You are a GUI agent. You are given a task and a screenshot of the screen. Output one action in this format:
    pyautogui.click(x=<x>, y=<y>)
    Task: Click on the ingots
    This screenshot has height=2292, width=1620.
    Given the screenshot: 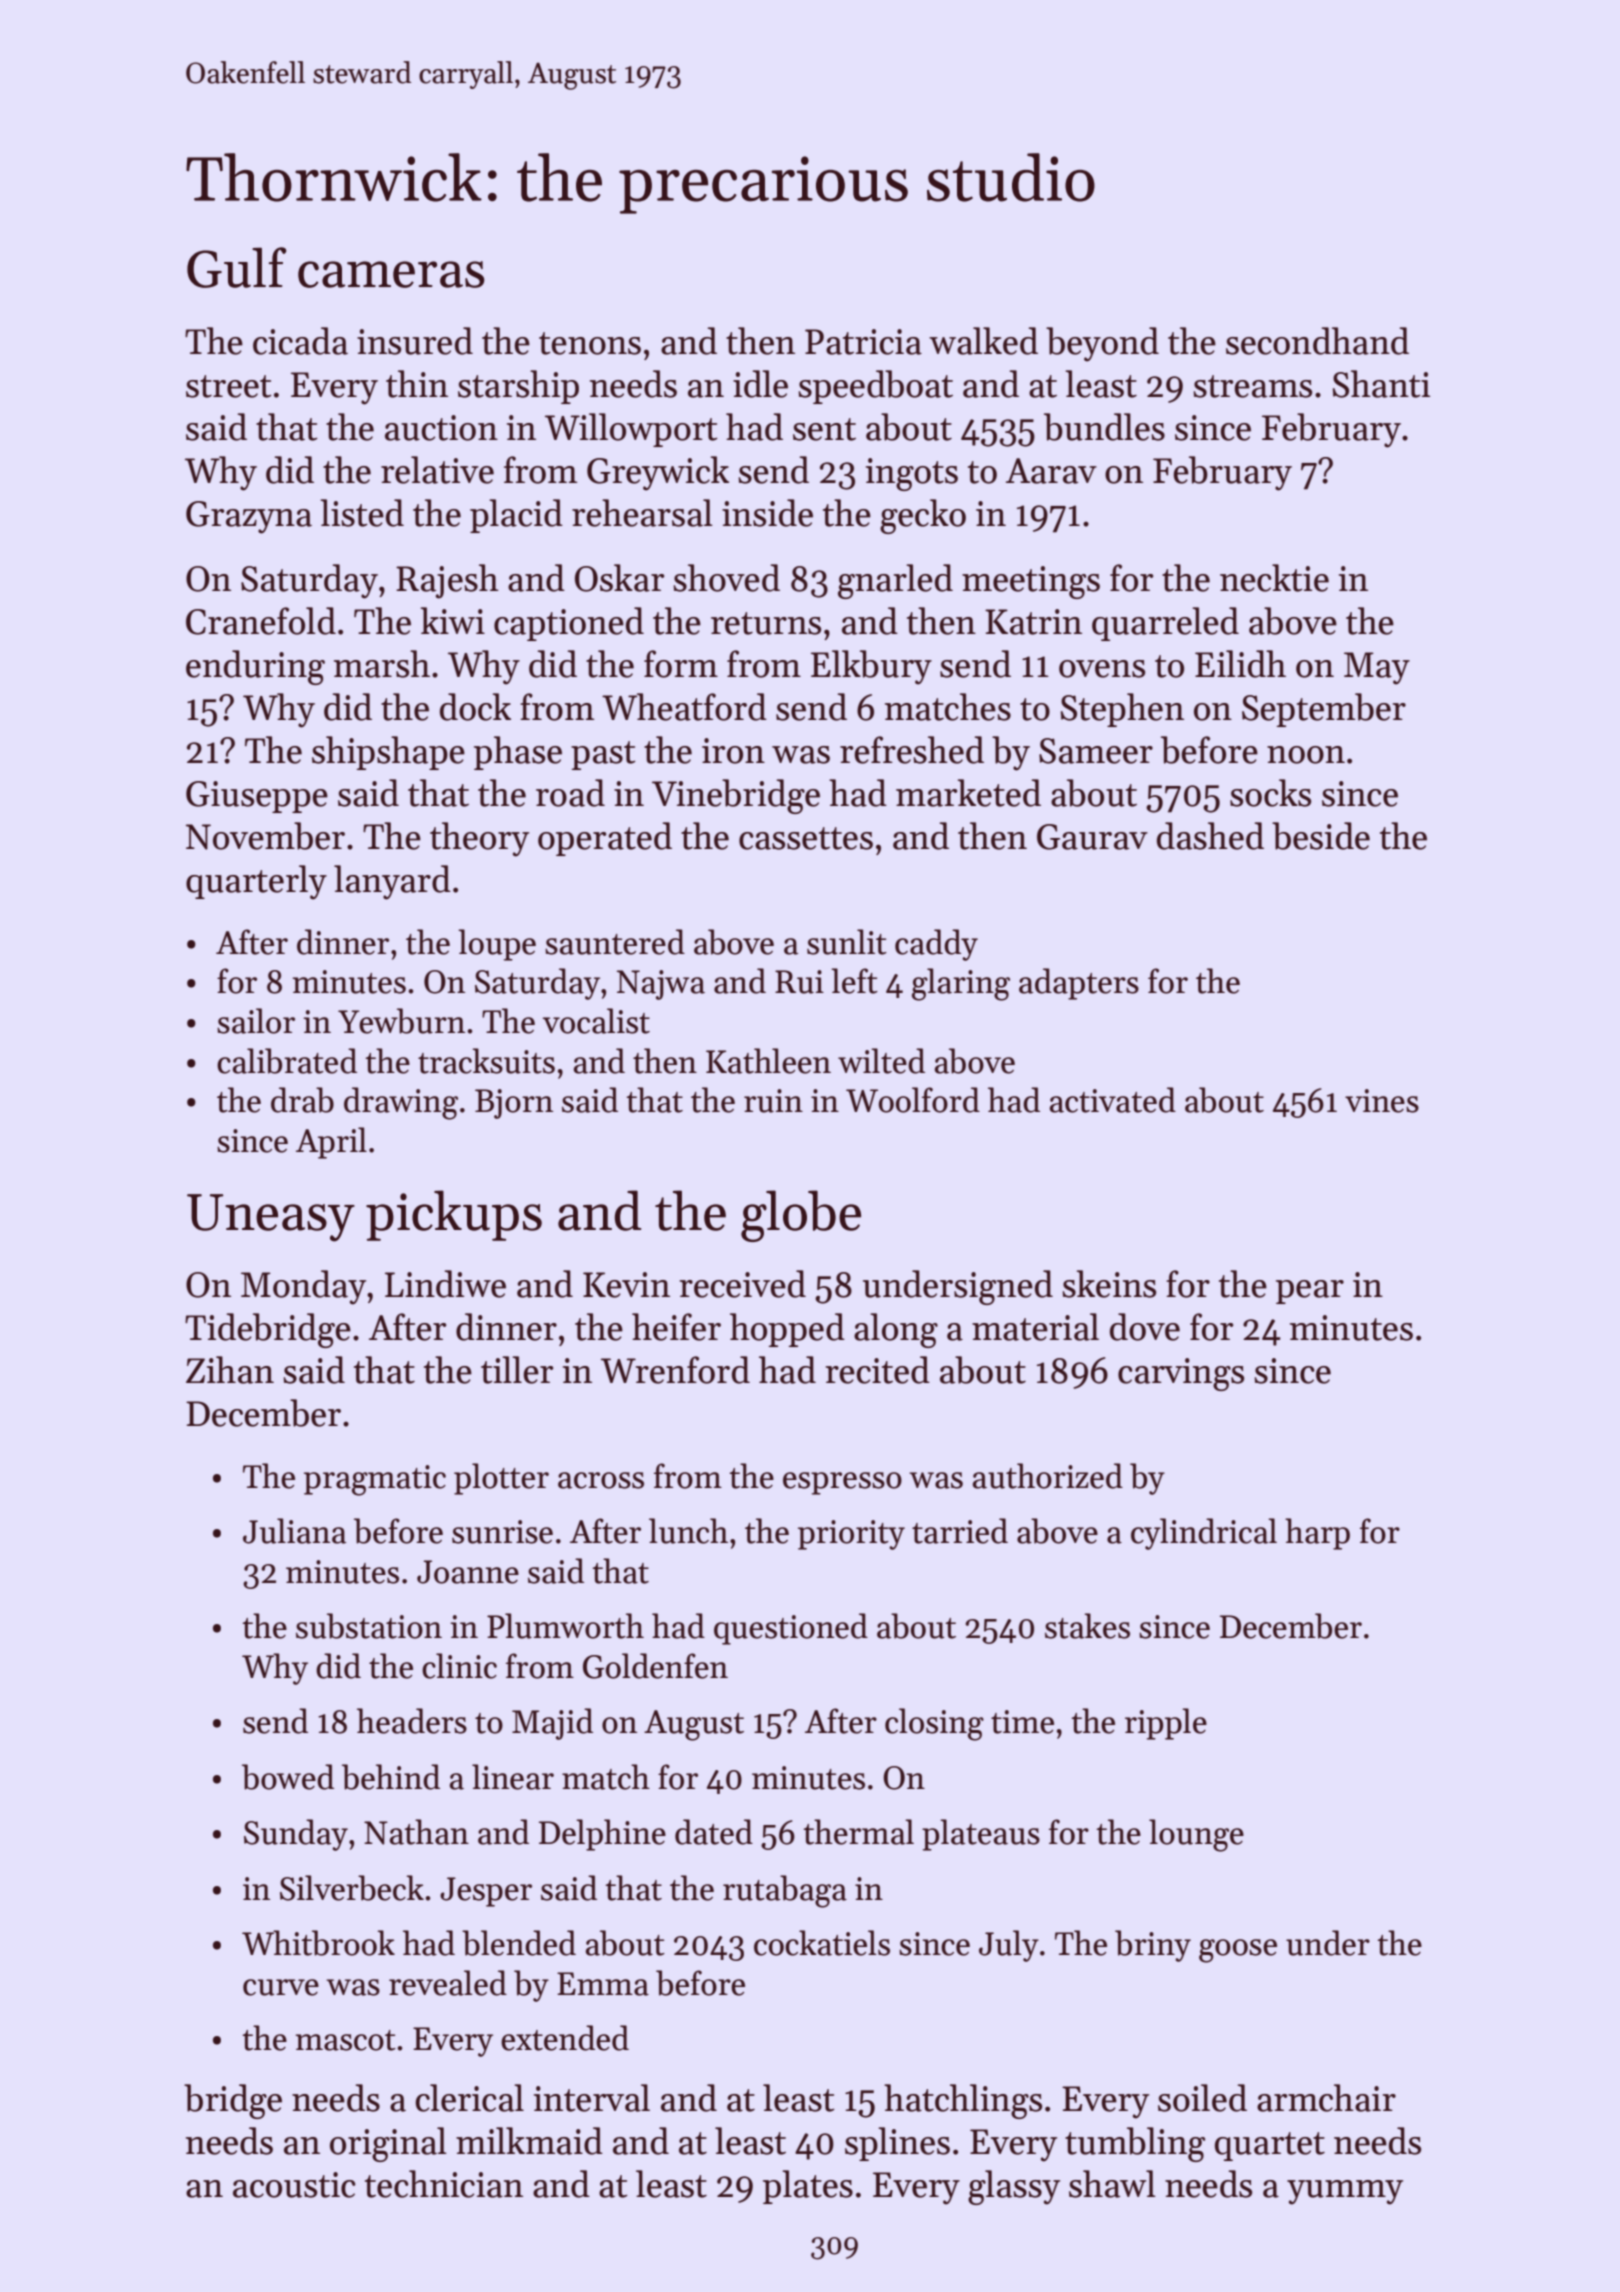 What is the action you would take?
    pyautogui.click(x=912, y=474)
